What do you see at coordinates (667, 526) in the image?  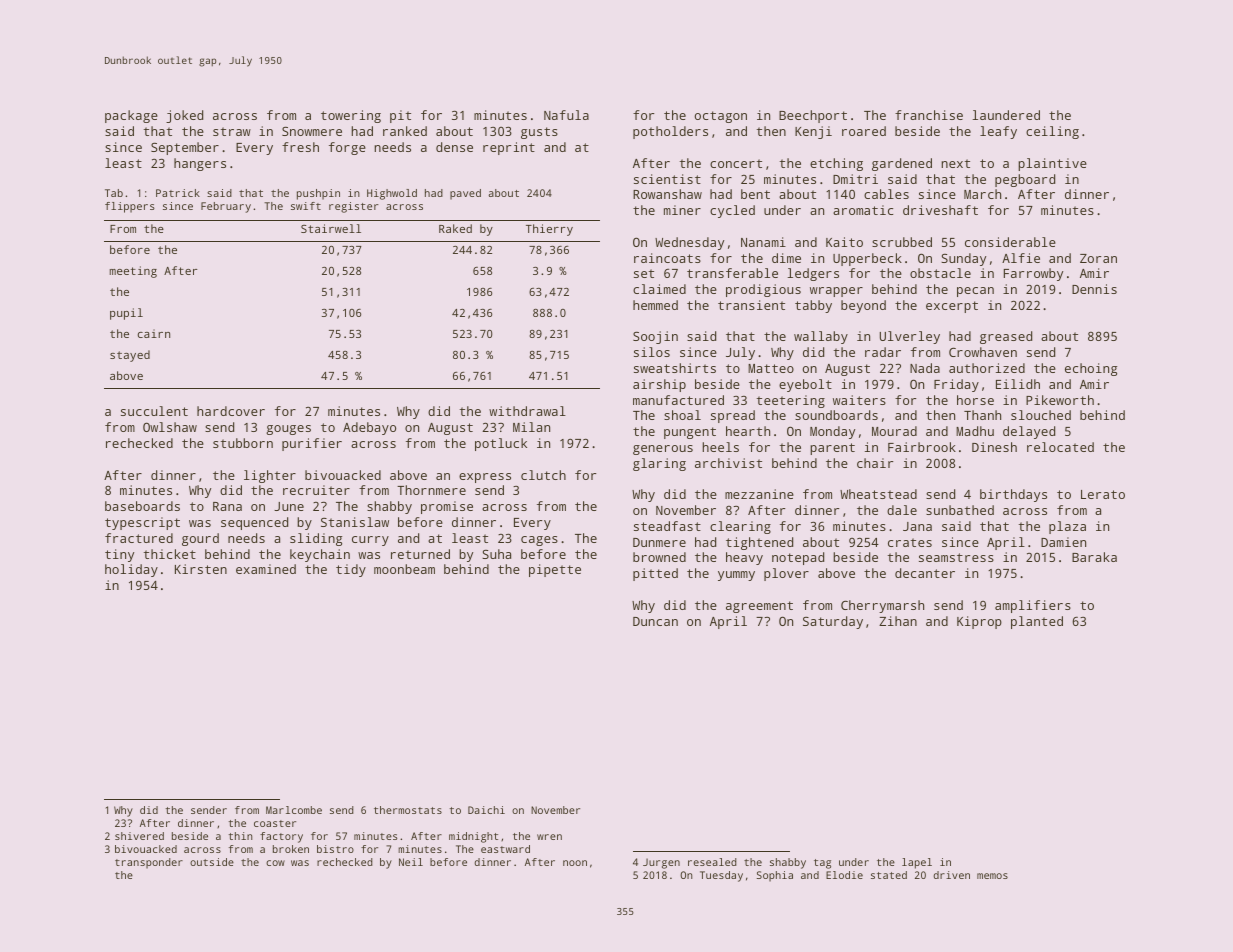 I see `steadfast` at bounding box center [667, 526].
